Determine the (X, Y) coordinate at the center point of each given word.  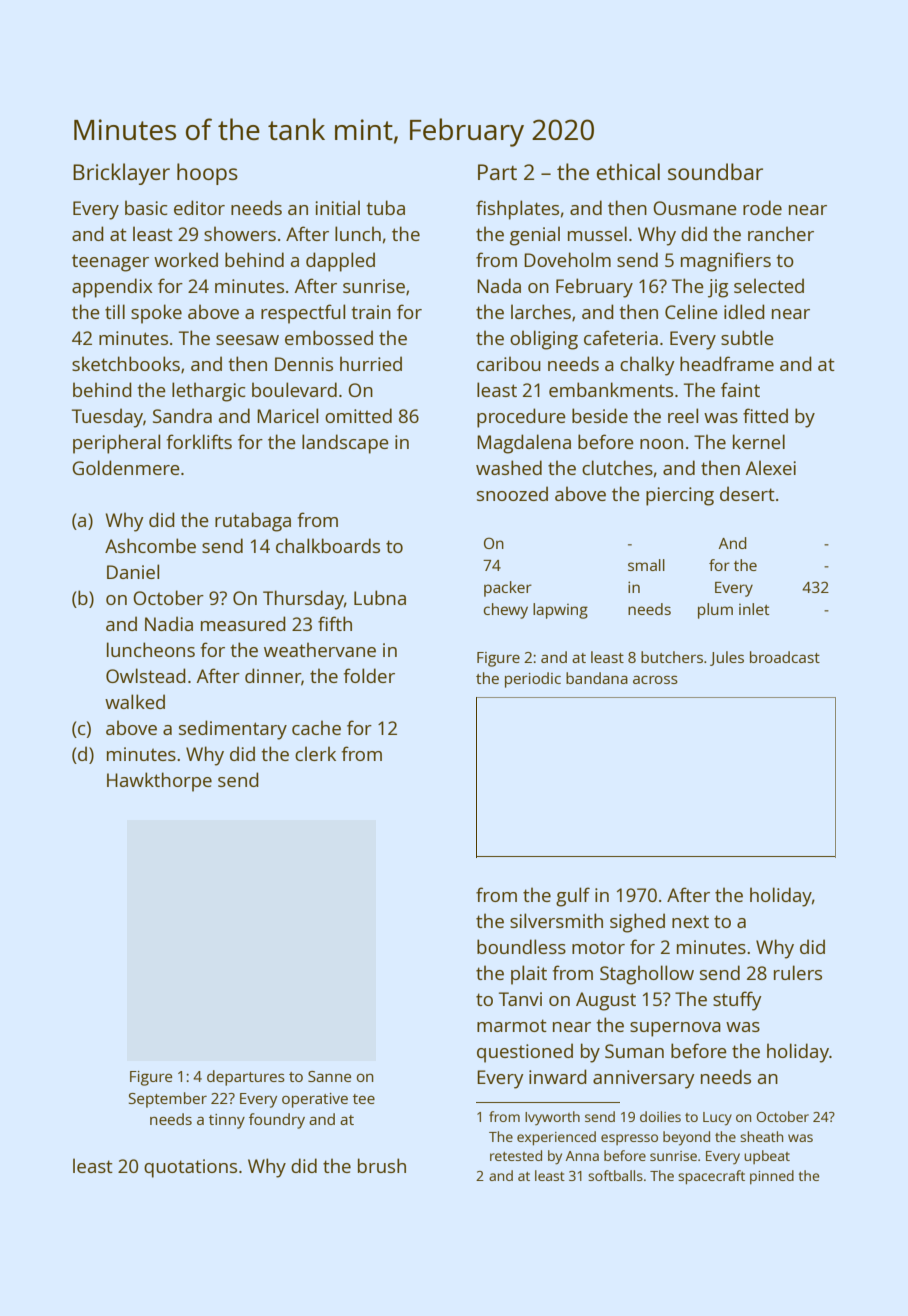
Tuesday (107, 418)
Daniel (133, 571)
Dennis (304, 364)
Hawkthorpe (159, 782)
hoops (207, 174)
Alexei (771, 467)
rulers (798, 972)
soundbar (715, 171)
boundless (521, 946)
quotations (190, 1168)
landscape (345, 444)
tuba (385, 207)
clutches (617, 467)
